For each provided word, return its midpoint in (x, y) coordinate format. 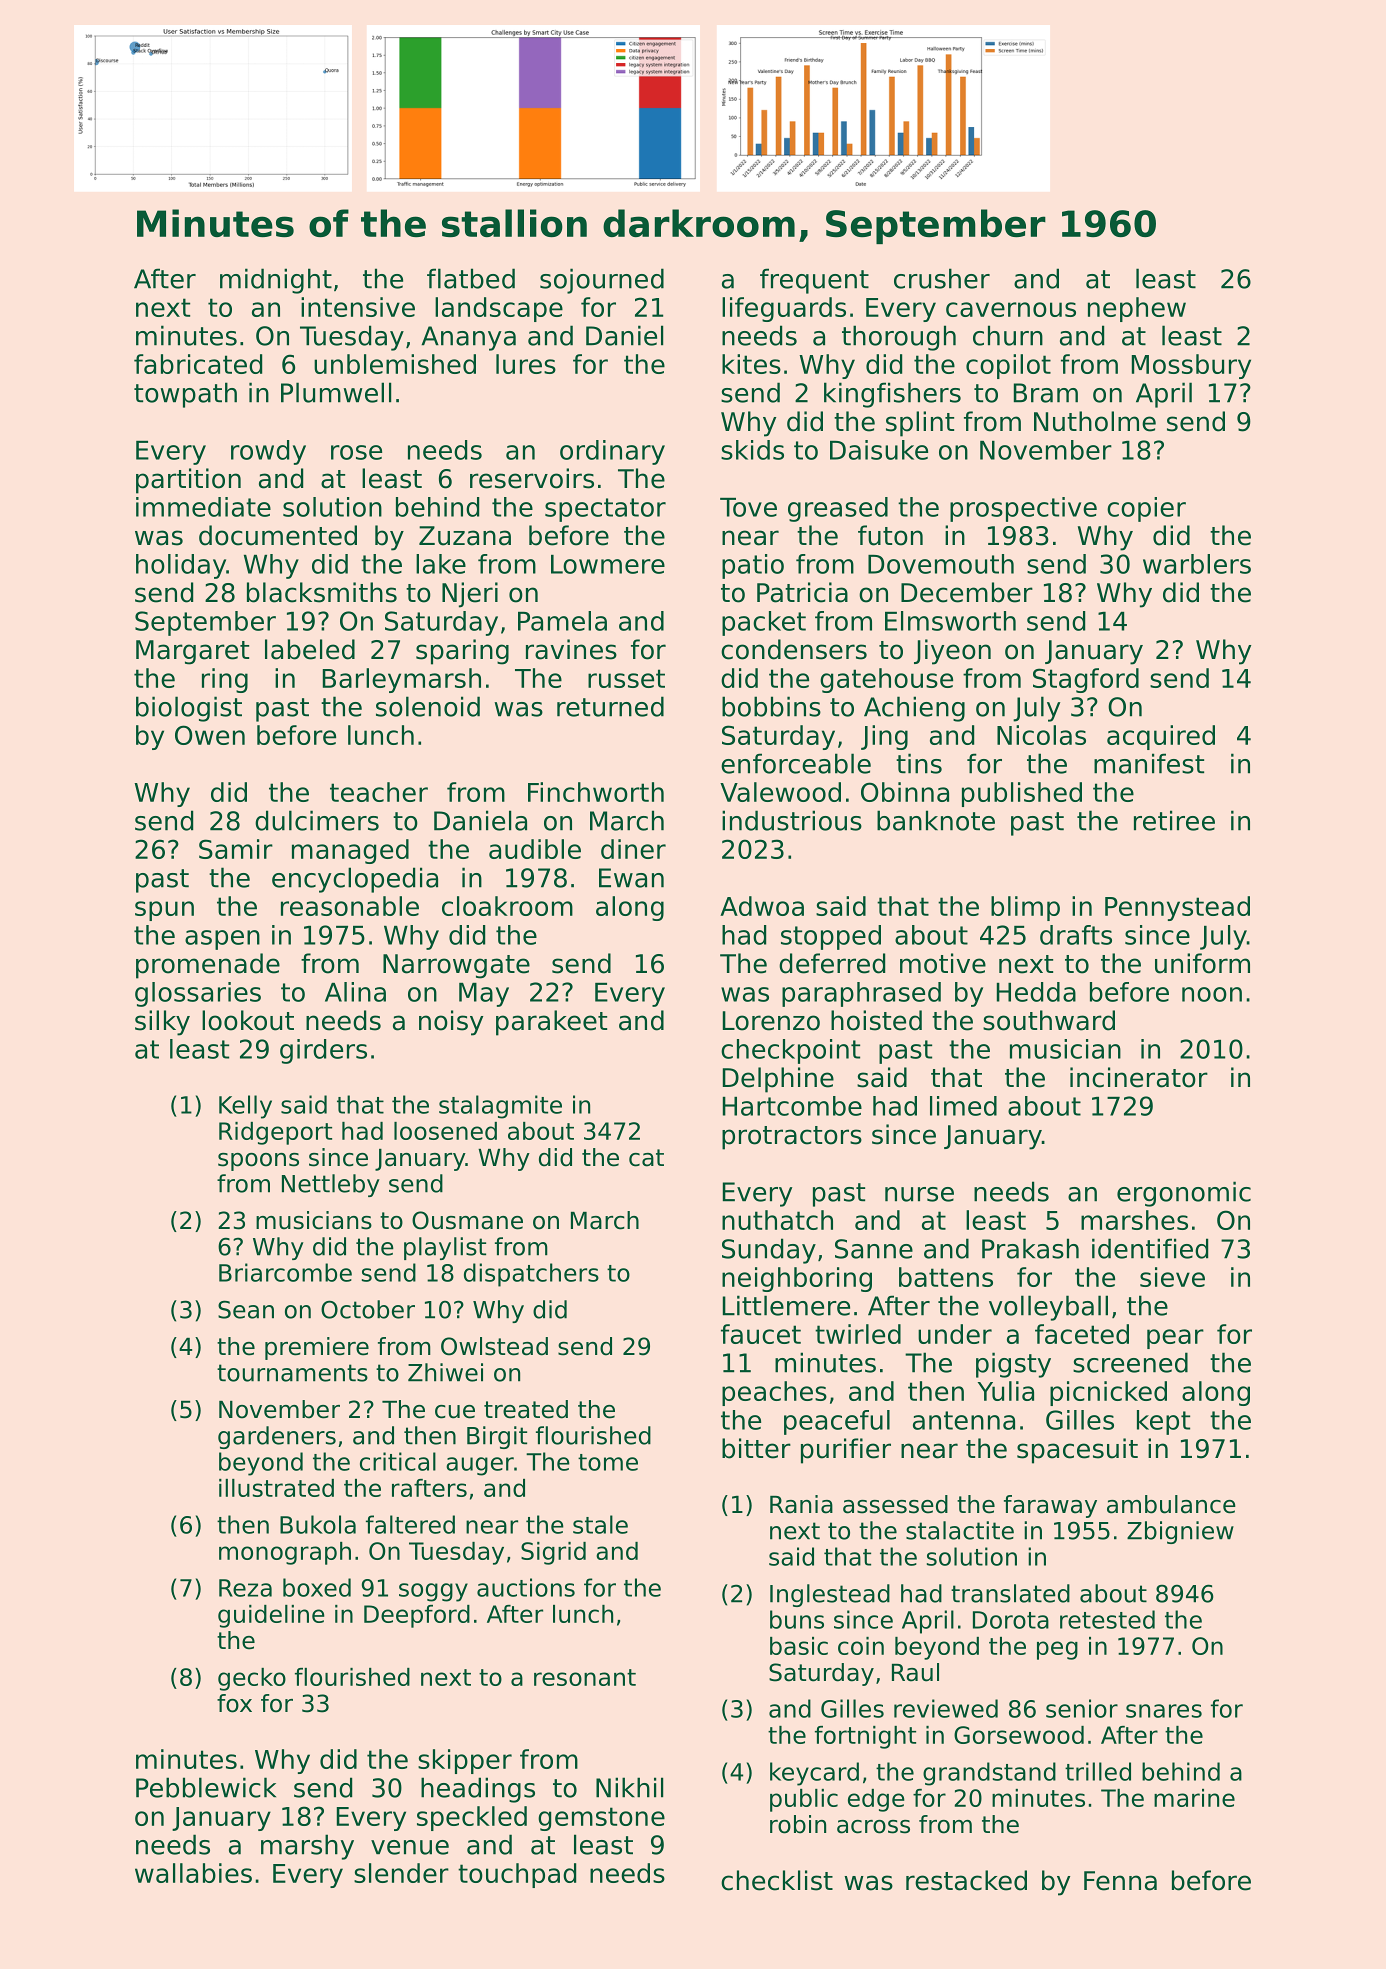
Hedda (1036, 992)
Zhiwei (445, 1372)
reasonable (350, 906)
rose (356, 452)
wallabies (193, 1873)
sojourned (602, 281)
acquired (1161, 737)
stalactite (960, 1530)
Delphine (778, 1080)
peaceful (837, 1422)
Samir (236, 849)
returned (610, 706)
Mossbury (1191, 366)
